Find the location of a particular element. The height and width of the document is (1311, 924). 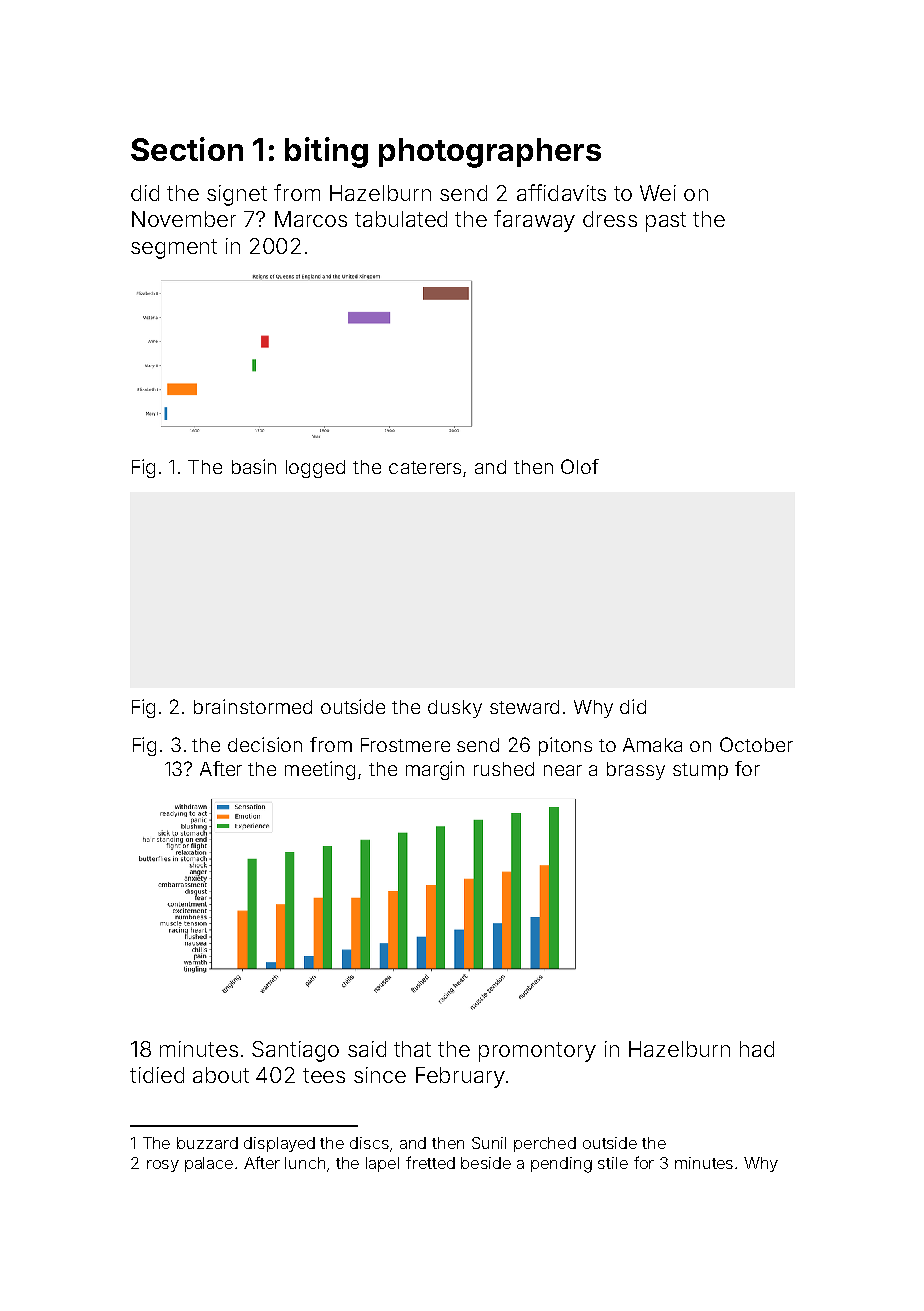

past is located at coordinates (666, 222).
